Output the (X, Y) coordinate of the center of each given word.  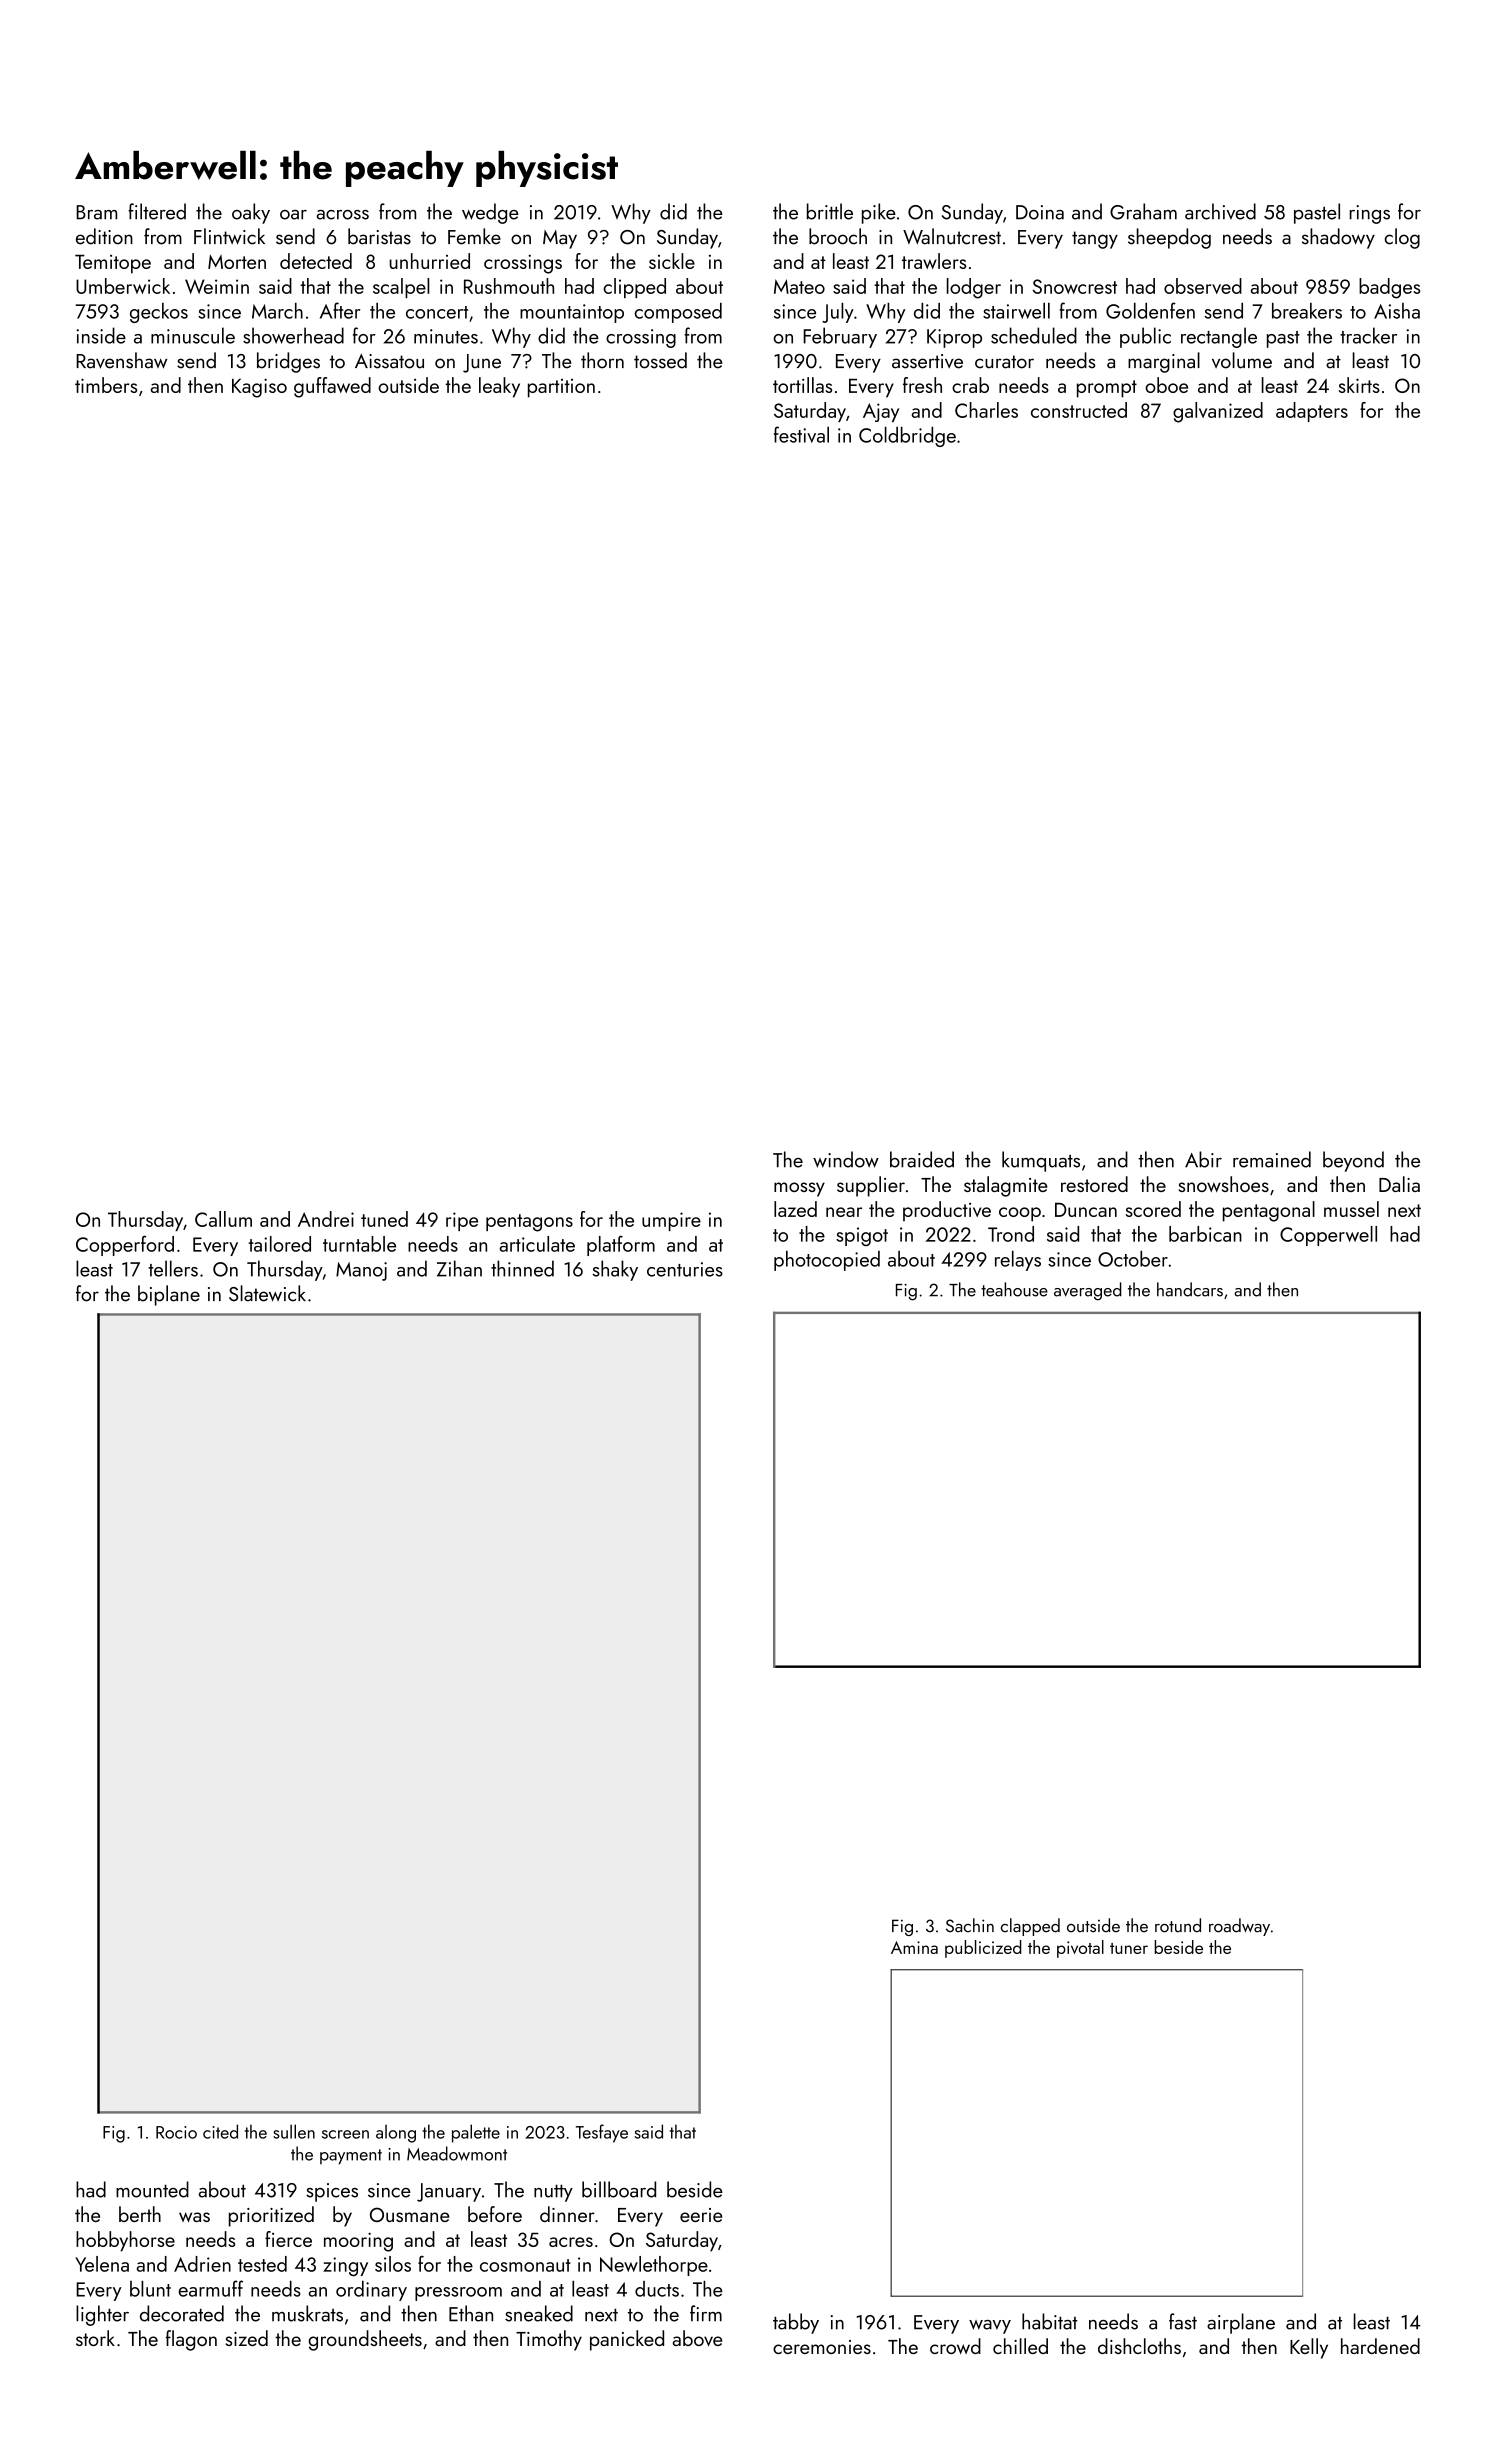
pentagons (529, 1223)
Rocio (176, 2132)
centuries (685, 1269)
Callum (223, 1219)
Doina (1040, 212)
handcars (1190, 1289)
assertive (927, 361)
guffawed (332, 387)
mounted (152, 2189)
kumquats (1041, 1161)
